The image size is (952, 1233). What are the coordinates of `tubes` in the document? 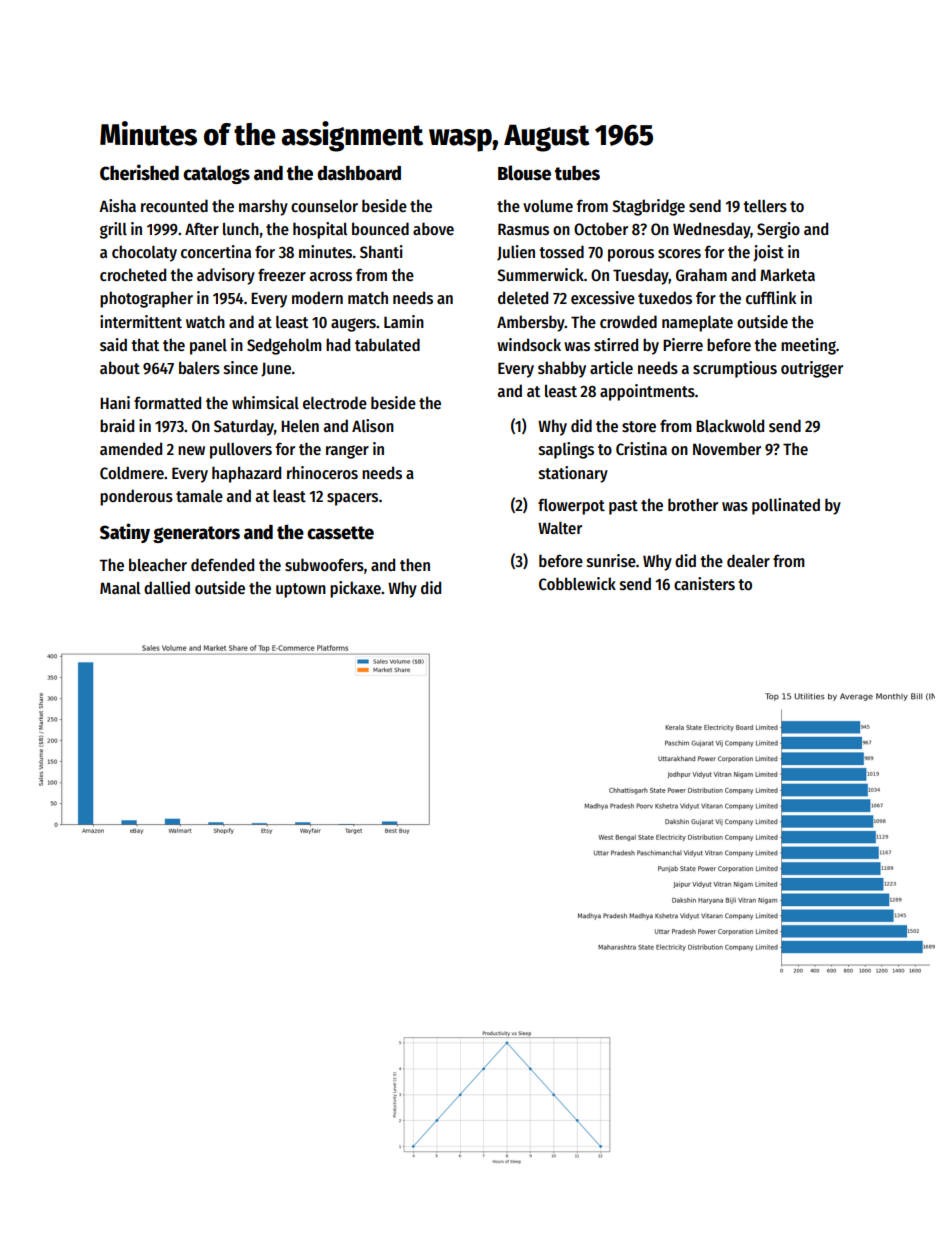 It's located at (577, 173).
